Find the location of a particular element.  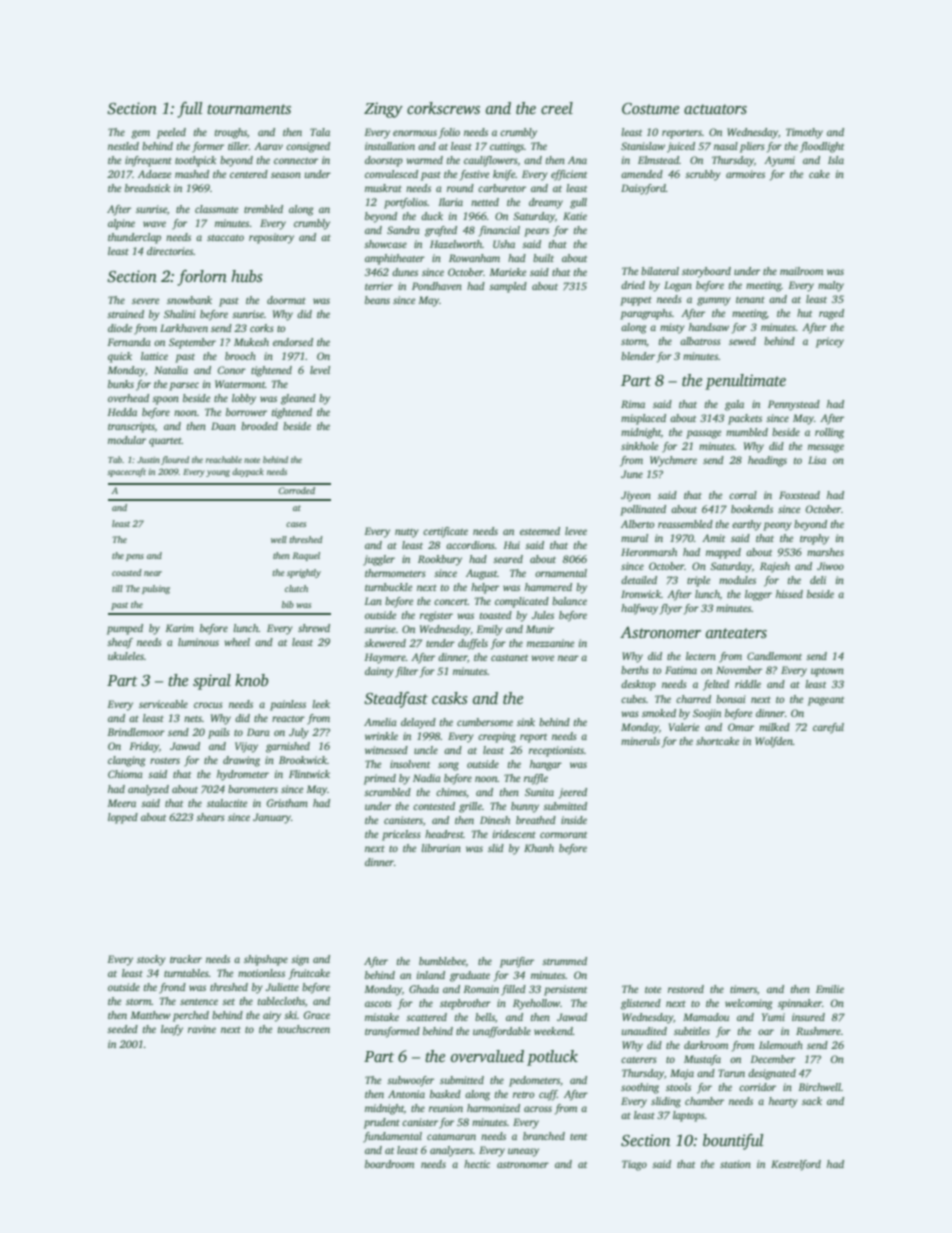

gull is located at coordinates (578, 203).
